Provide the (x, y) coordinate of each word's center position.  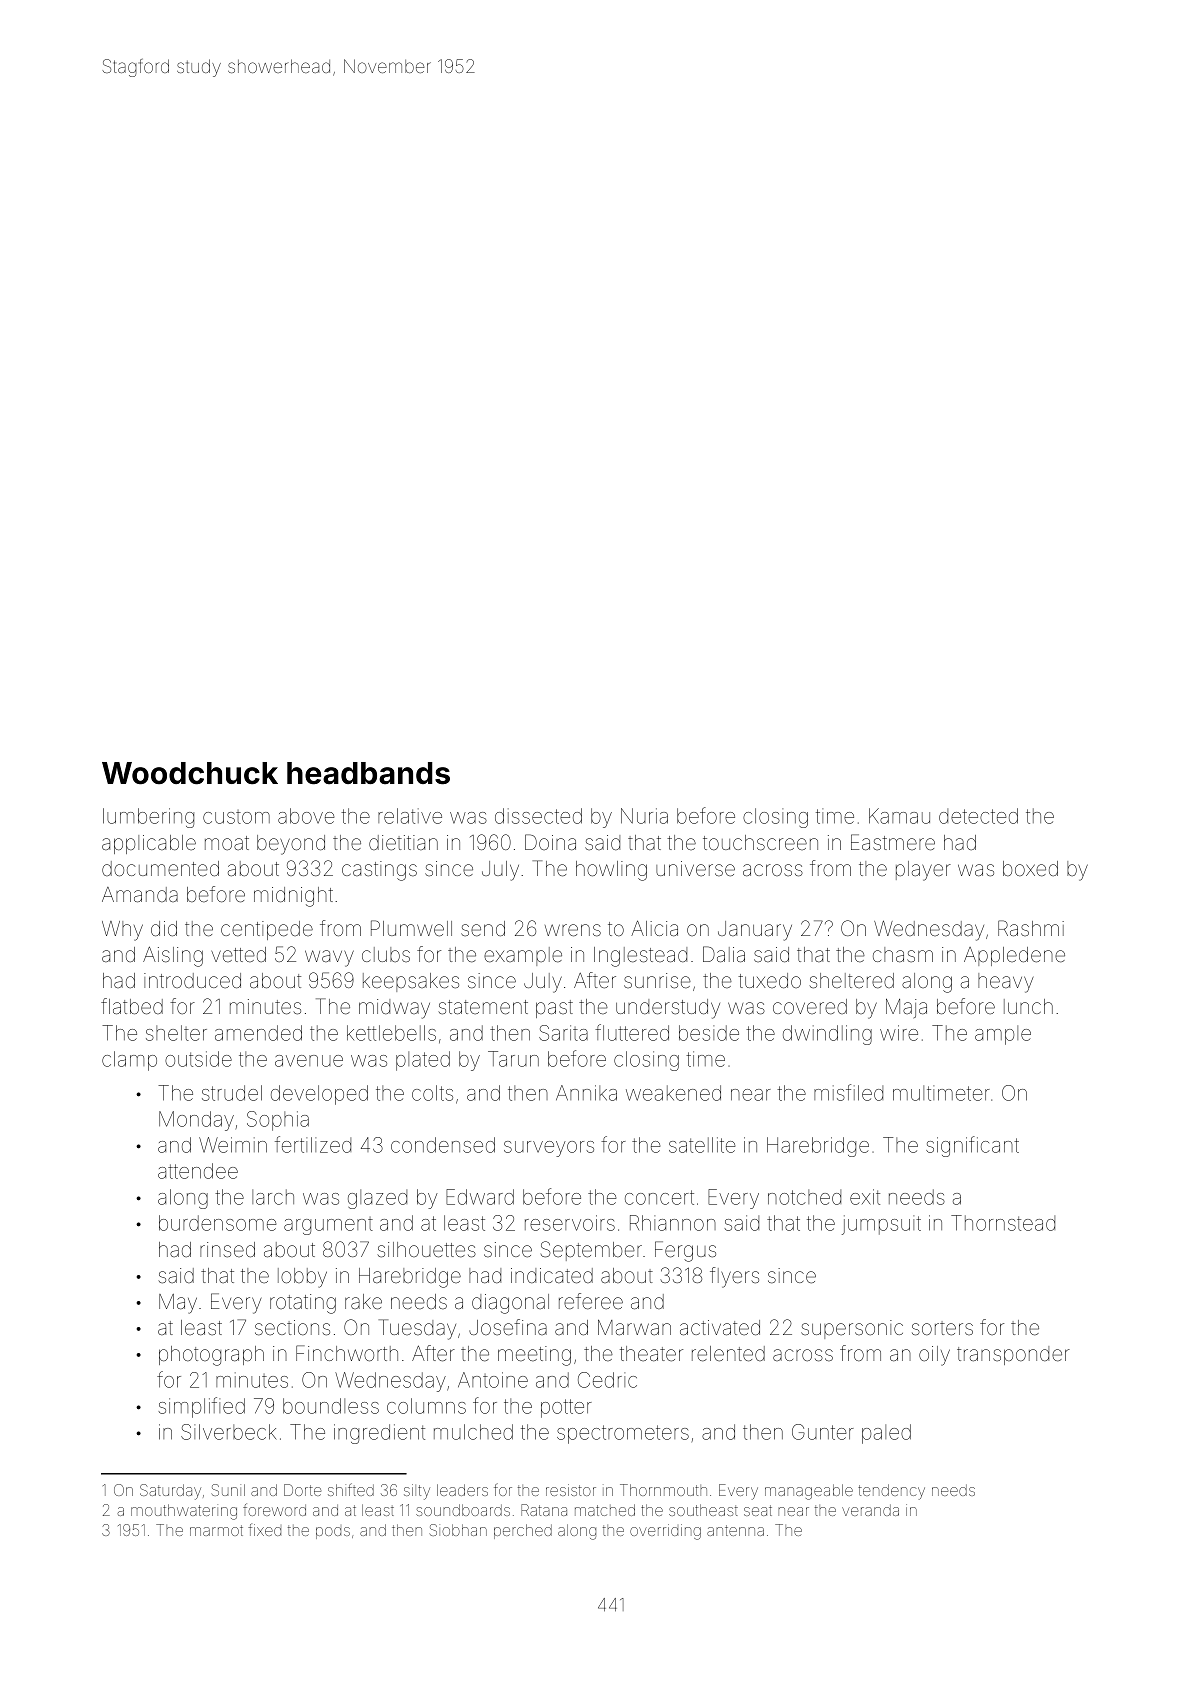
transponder (1013, 1355)
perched (523, 1531)
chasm (903, 954)
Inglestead (640, 957)
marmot (216, 1530)
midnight (293, 897)
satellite (702, 1145)
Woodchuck (190, 773)
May (178, 1304)
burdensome (217, 1223)
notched (804, 1197)
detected (978, 816)
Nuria (644, 816)
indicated (552, 1276)
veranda (870, 1510)
